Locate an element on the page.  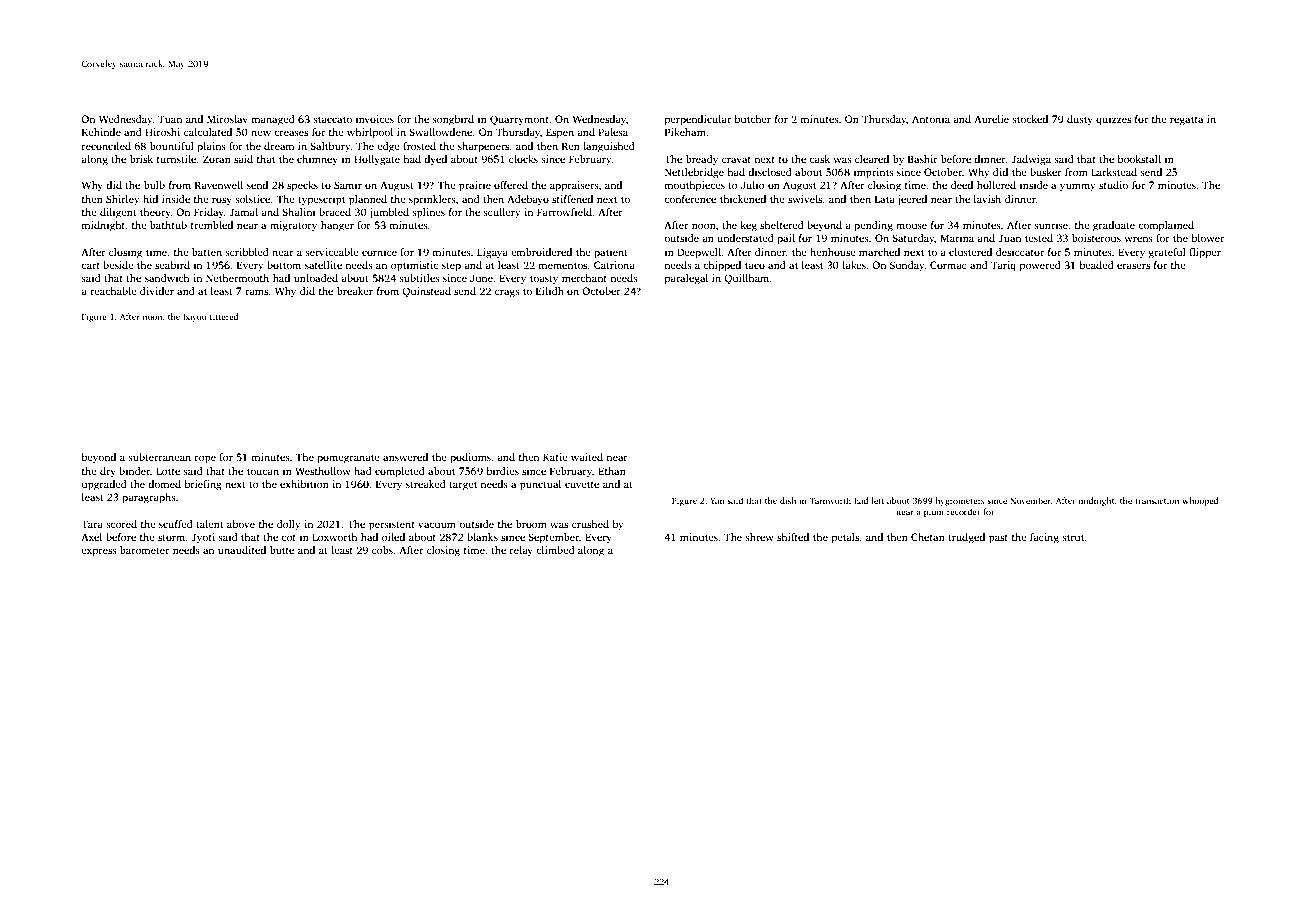
Antonia is located at coordinates (931, 119).
